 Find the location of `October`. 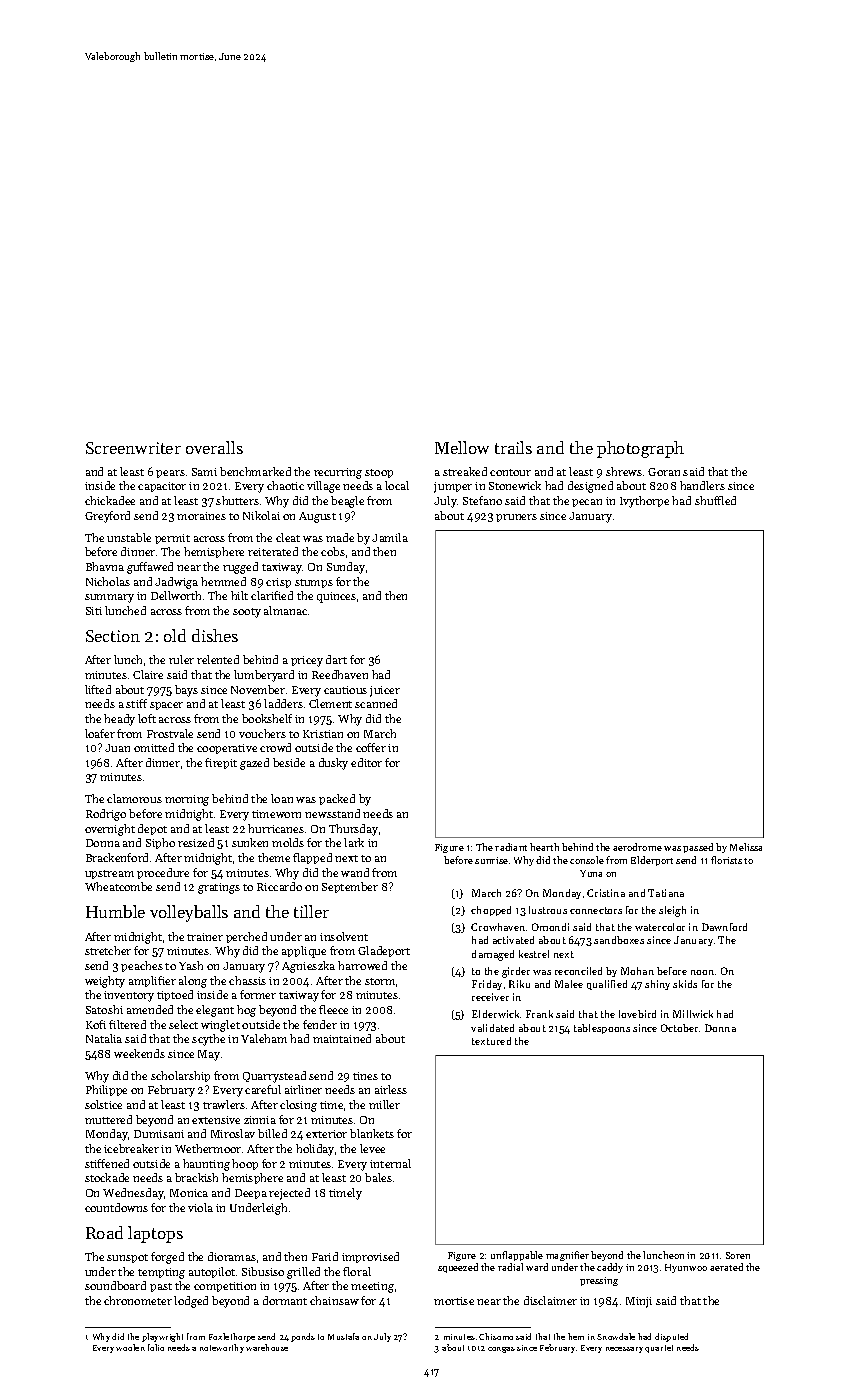

October is located at coordinates (679, 1028).
